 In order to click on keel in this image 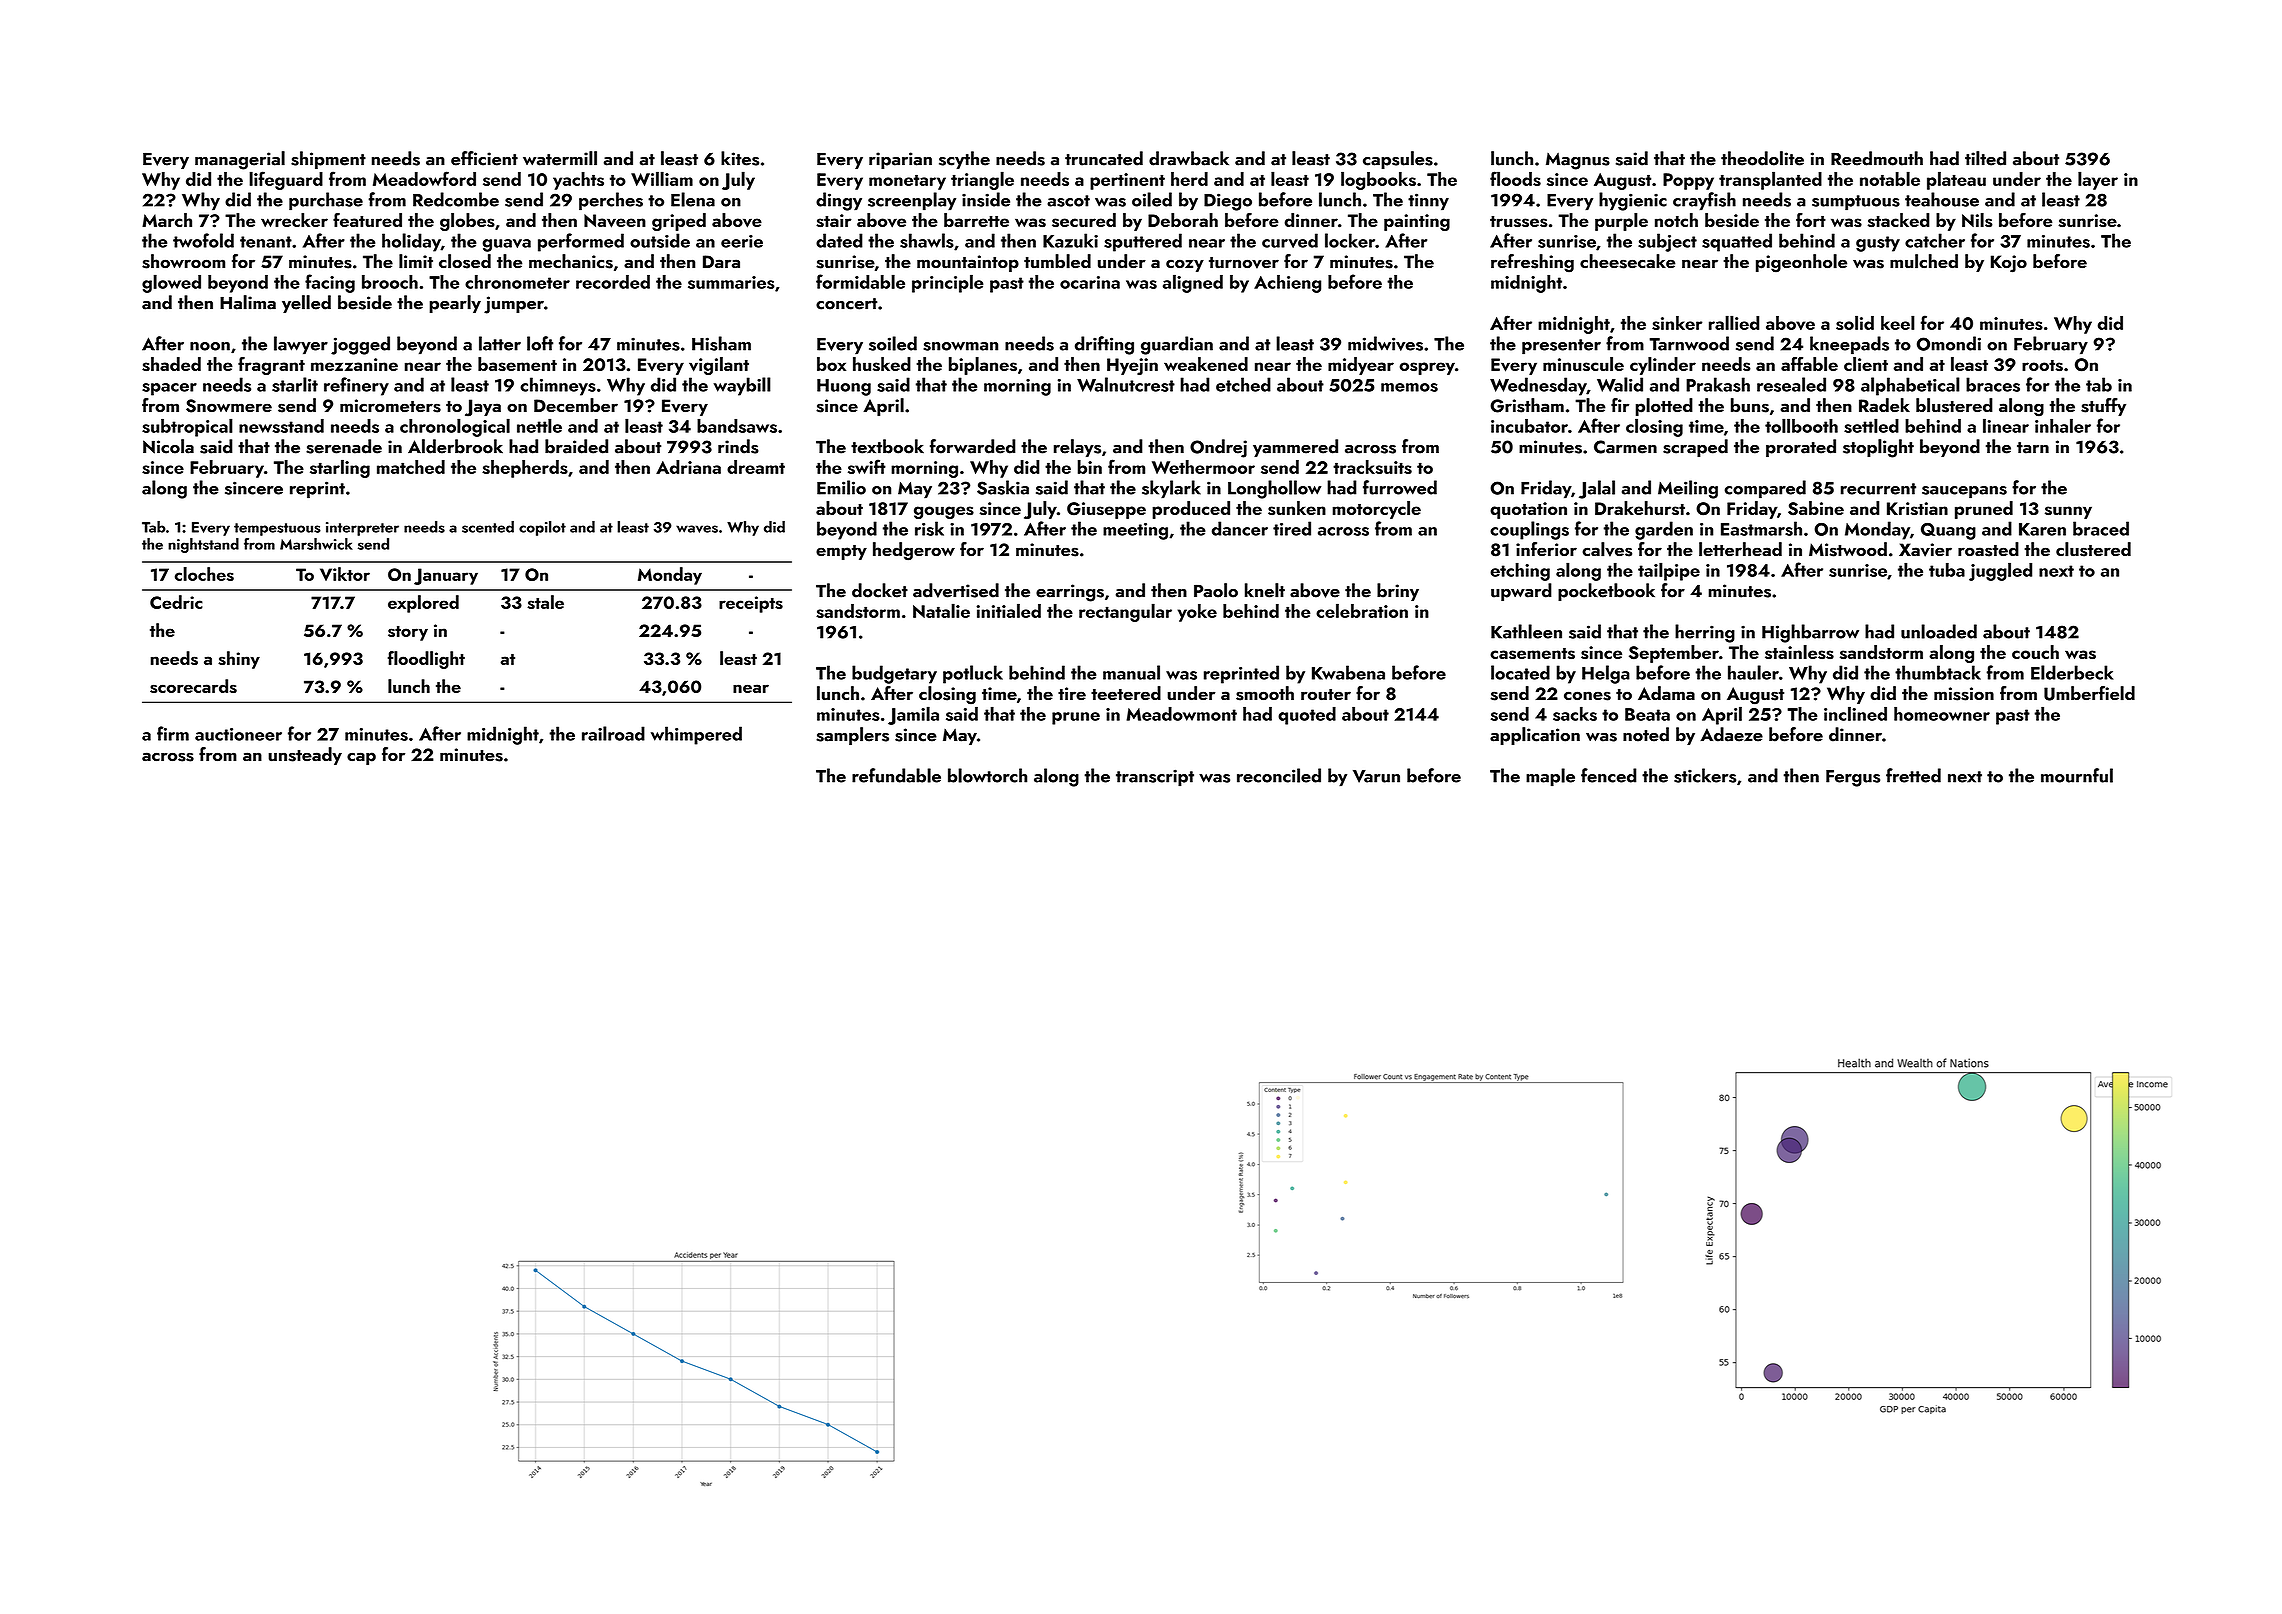, I will do `click(1898, 322)`.
